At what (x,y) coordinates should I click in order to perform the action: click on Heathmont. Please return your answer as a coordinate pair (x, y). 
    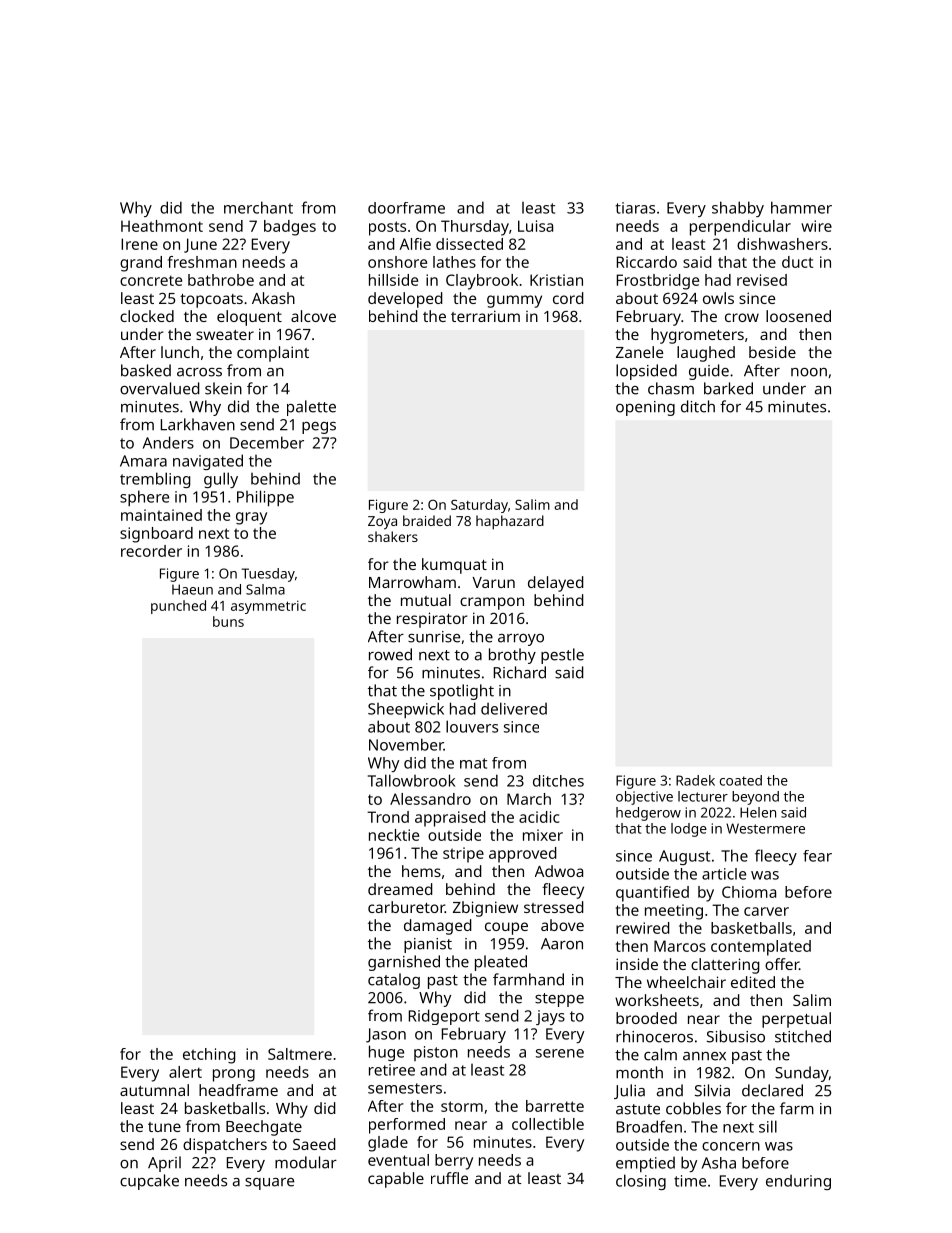
    Looking at the image, I should click on (162, 226).
